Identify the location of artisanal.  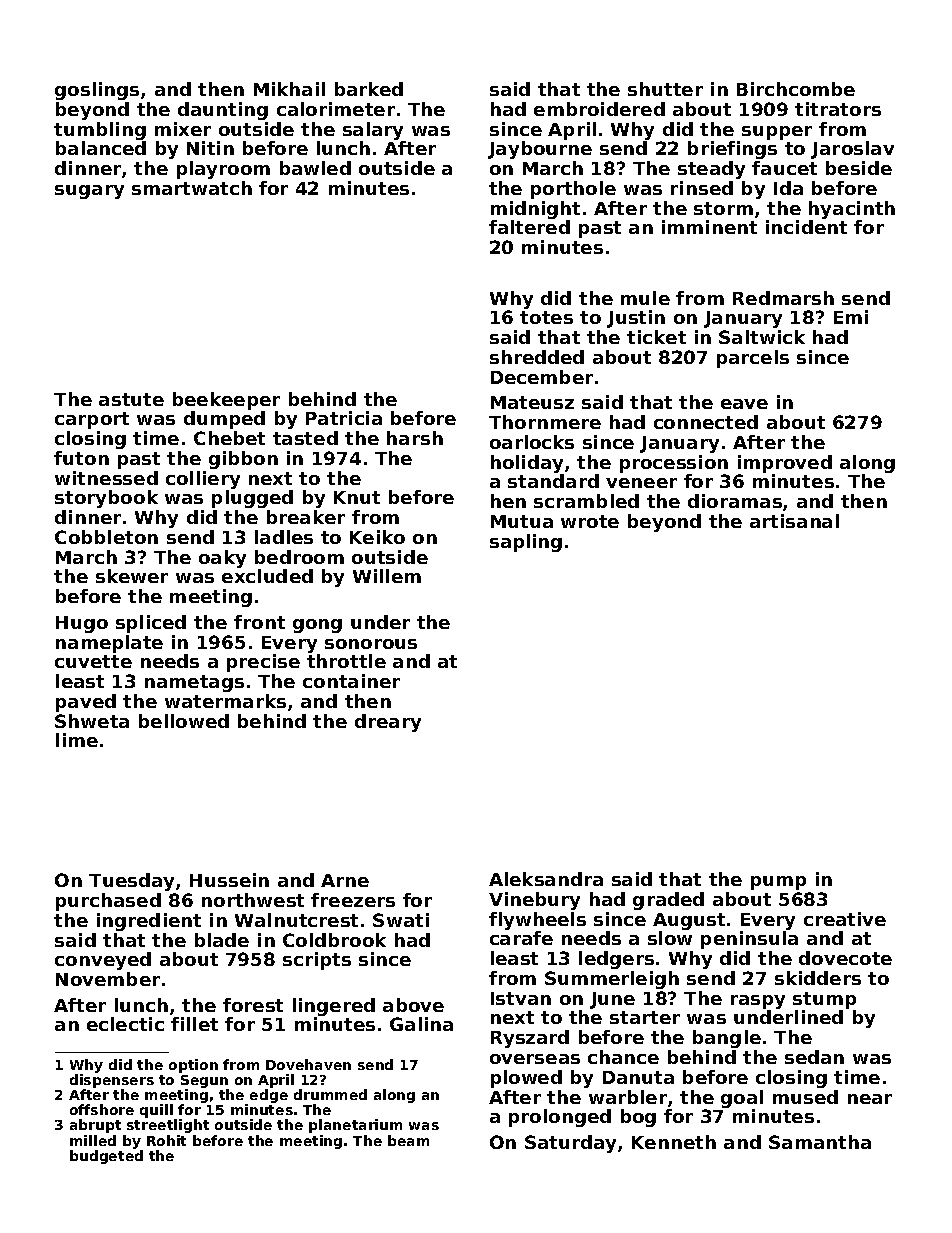
(794, 521).
